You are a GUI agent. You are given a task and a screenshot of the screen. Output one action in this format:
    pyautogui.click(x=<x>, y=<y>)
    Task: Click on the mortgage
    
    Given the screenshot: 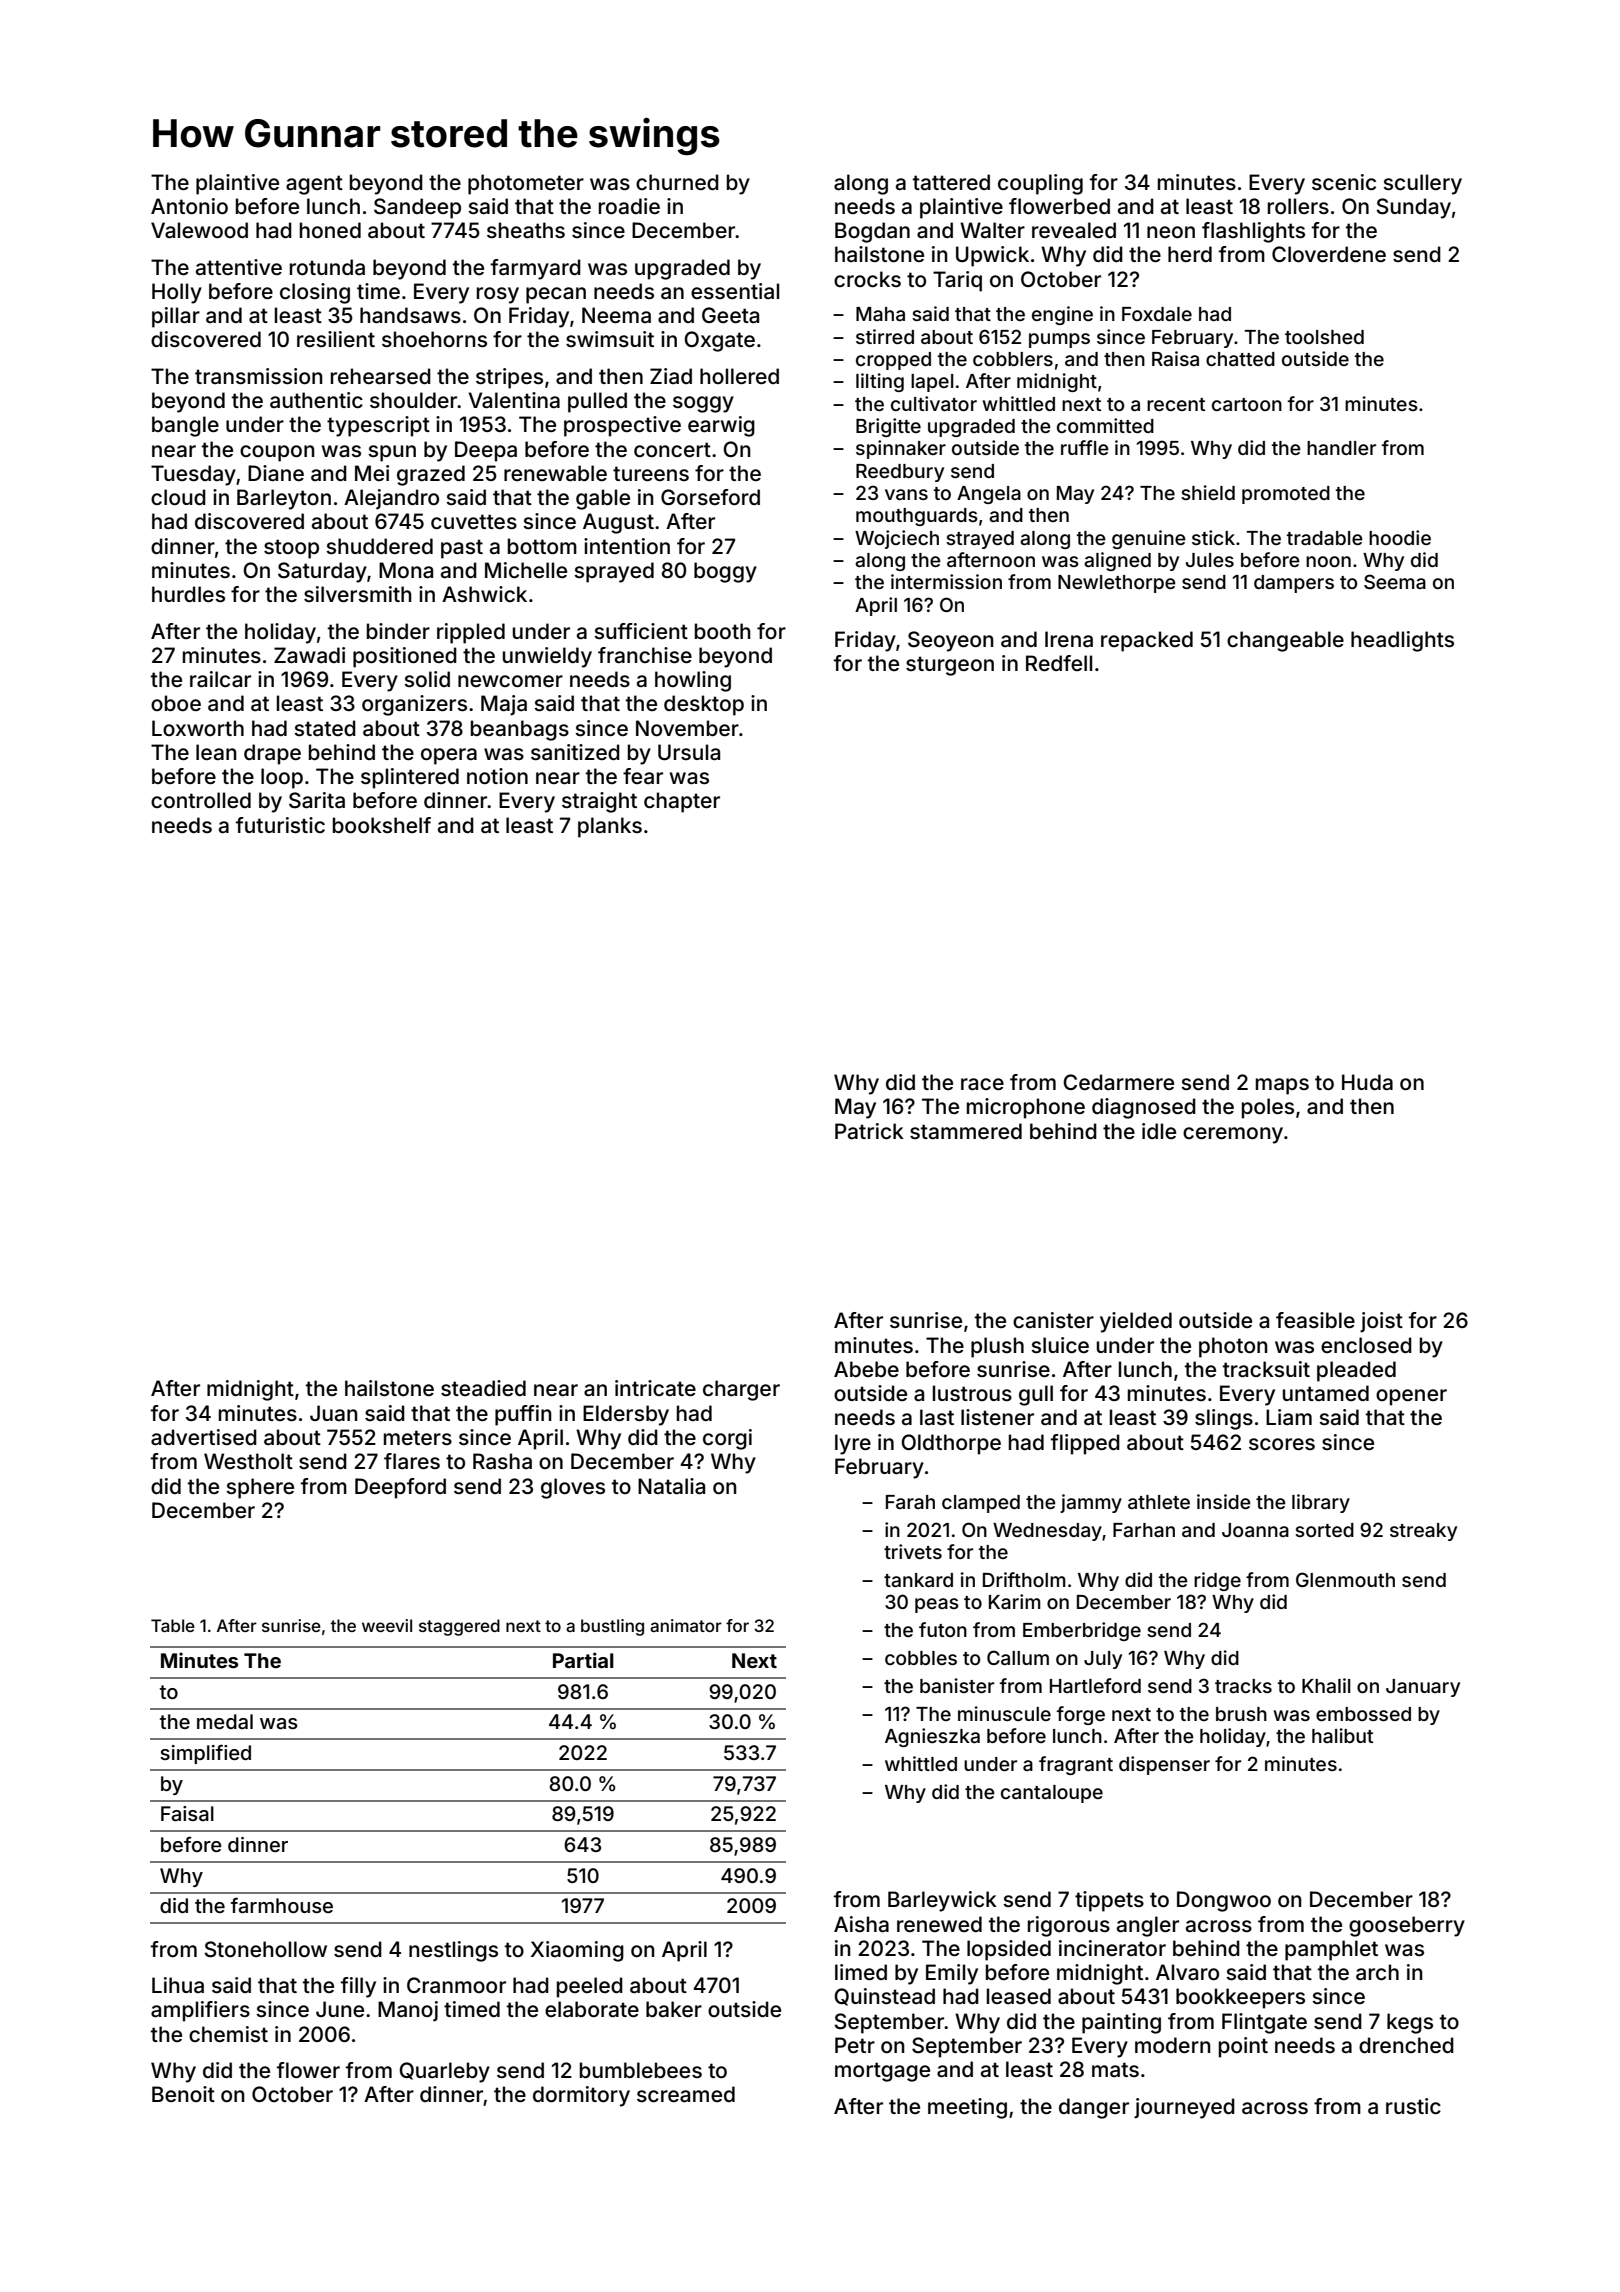 What is the action you would take?
    pyautogui.click(x=882, y=2072)
